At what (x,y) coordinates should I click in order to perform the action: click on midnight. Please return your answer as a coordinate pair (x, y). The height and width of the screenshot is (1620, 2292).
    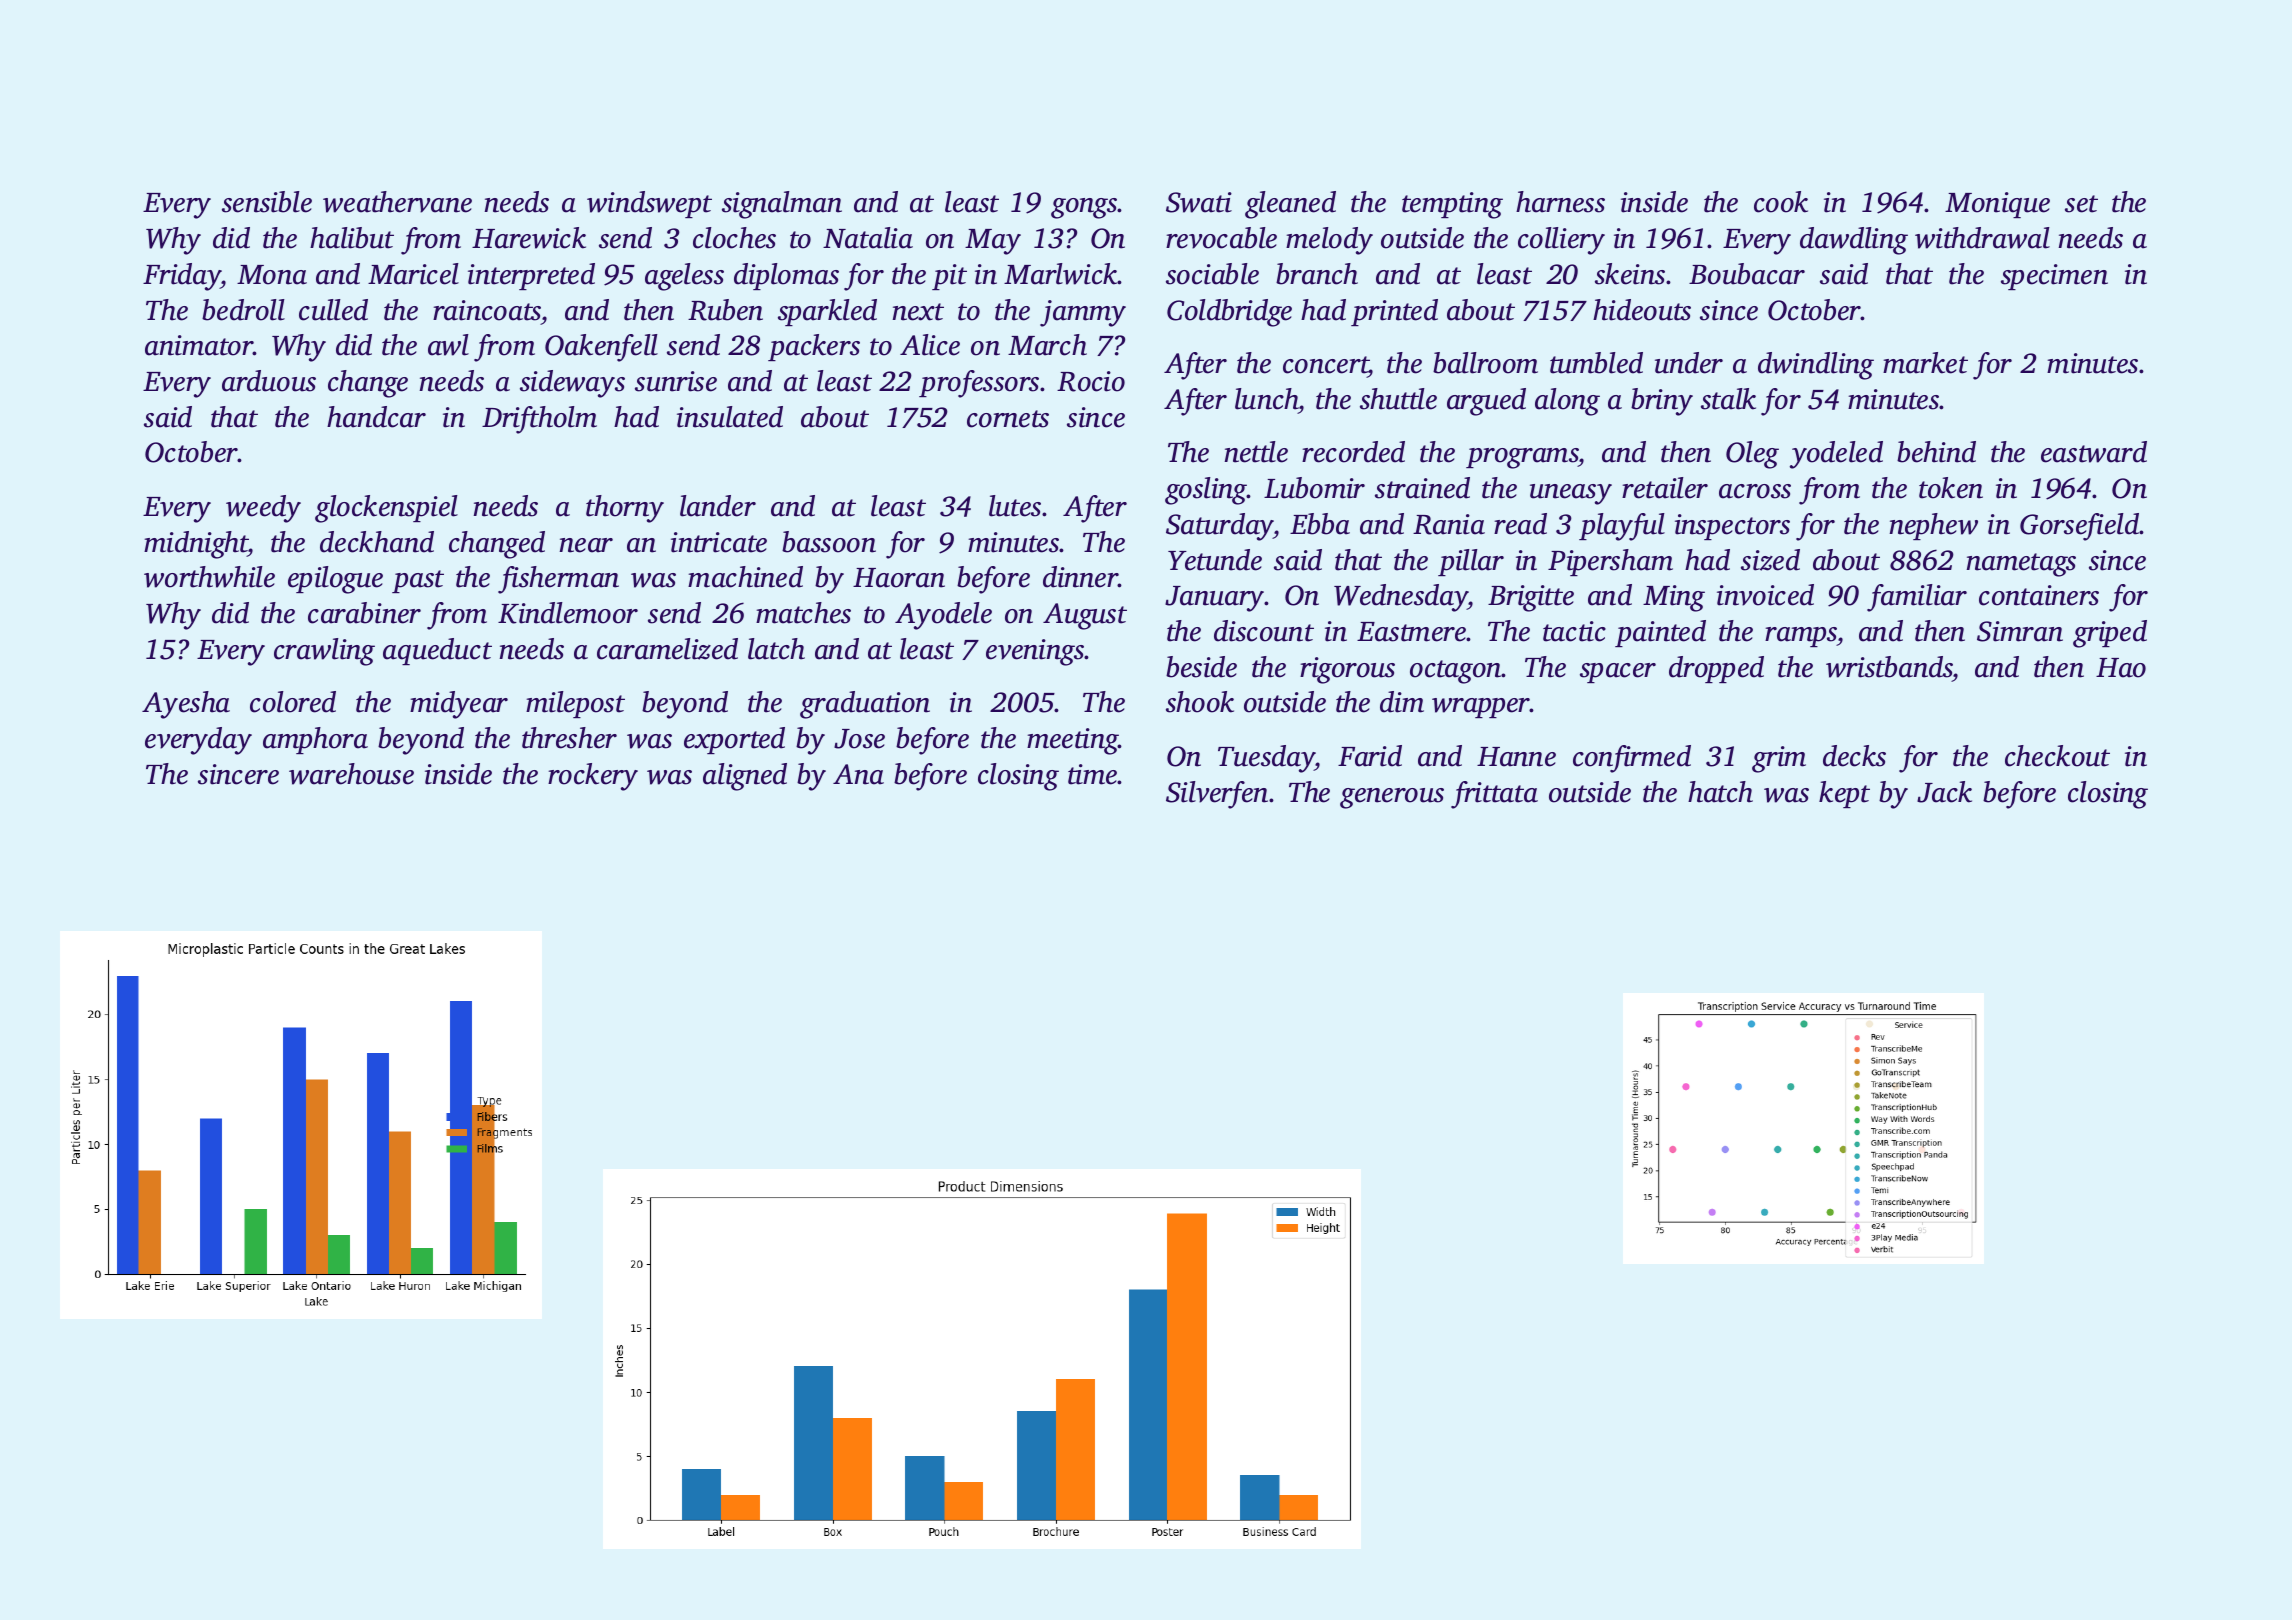
    Looking at the image, I should click on (196, 545).
